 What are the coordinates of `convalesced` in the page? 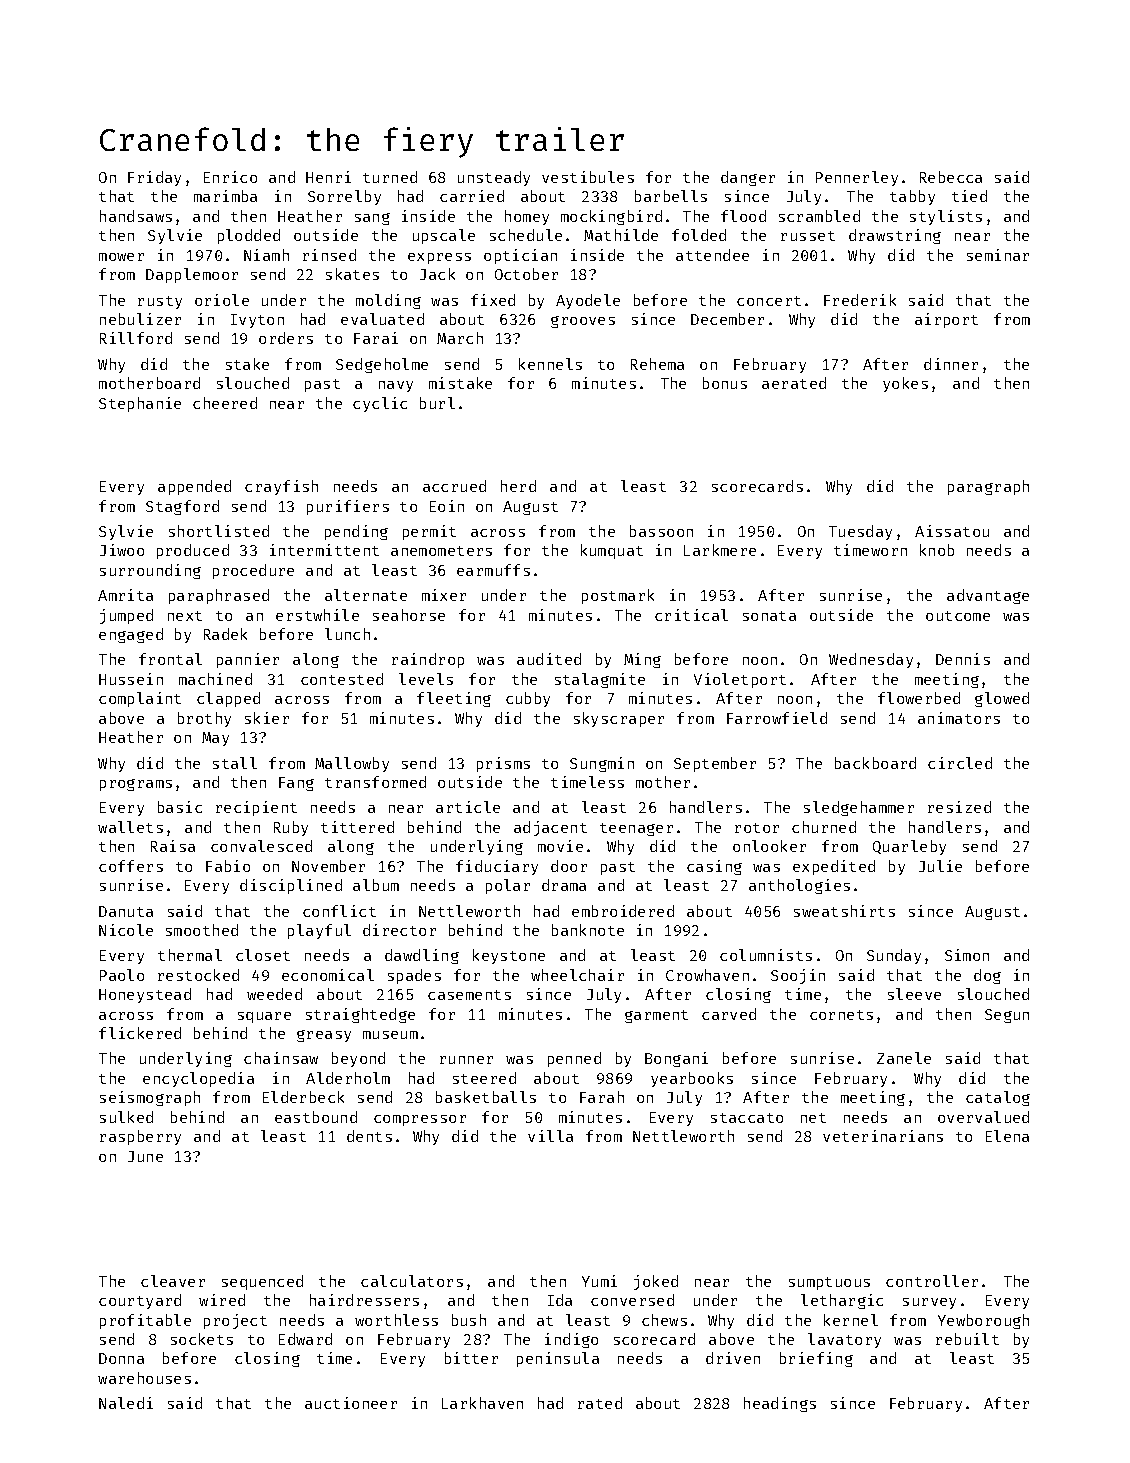 It's located at (261, 846).
